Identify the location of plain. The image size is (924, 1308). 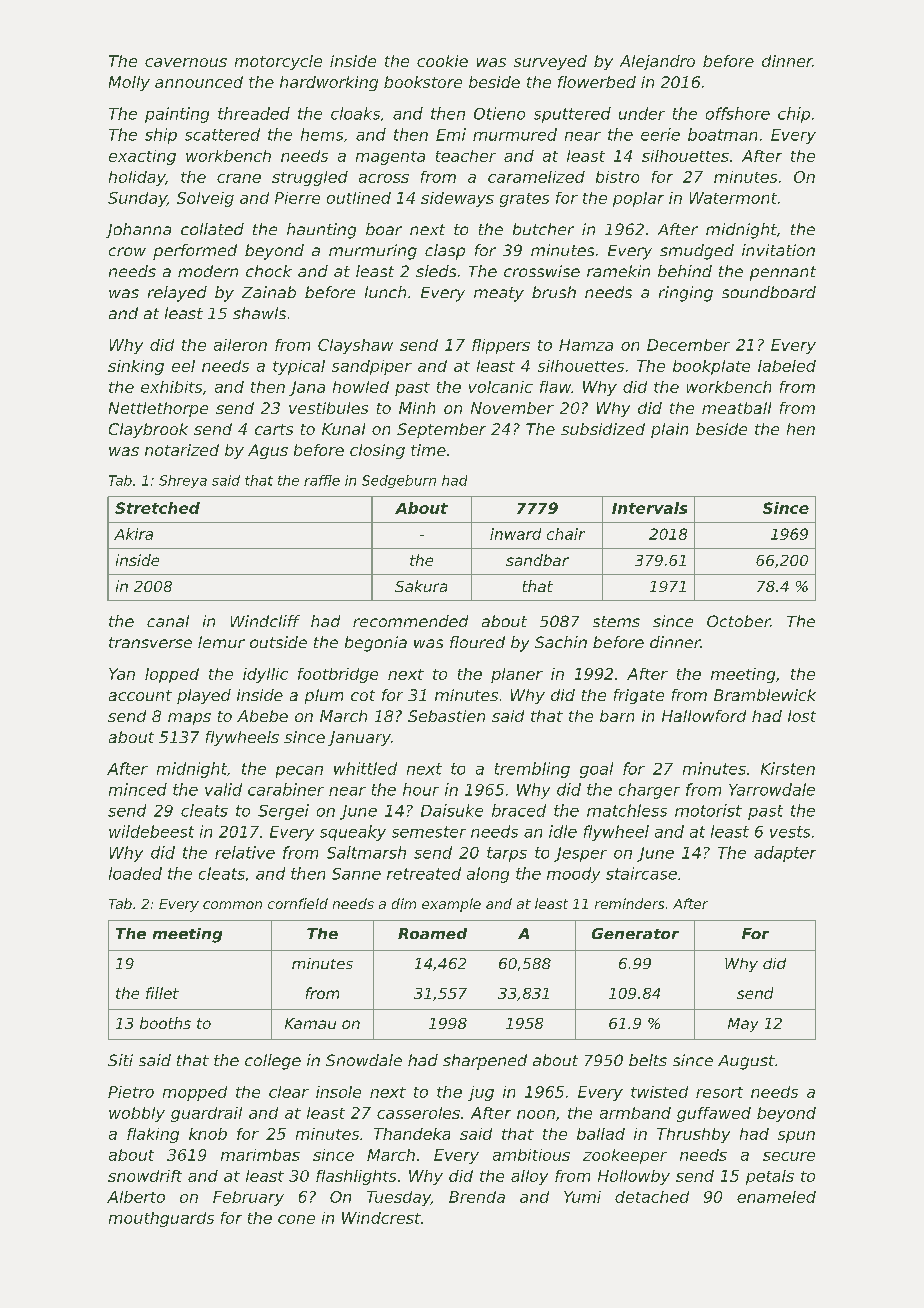
(669, 430).
